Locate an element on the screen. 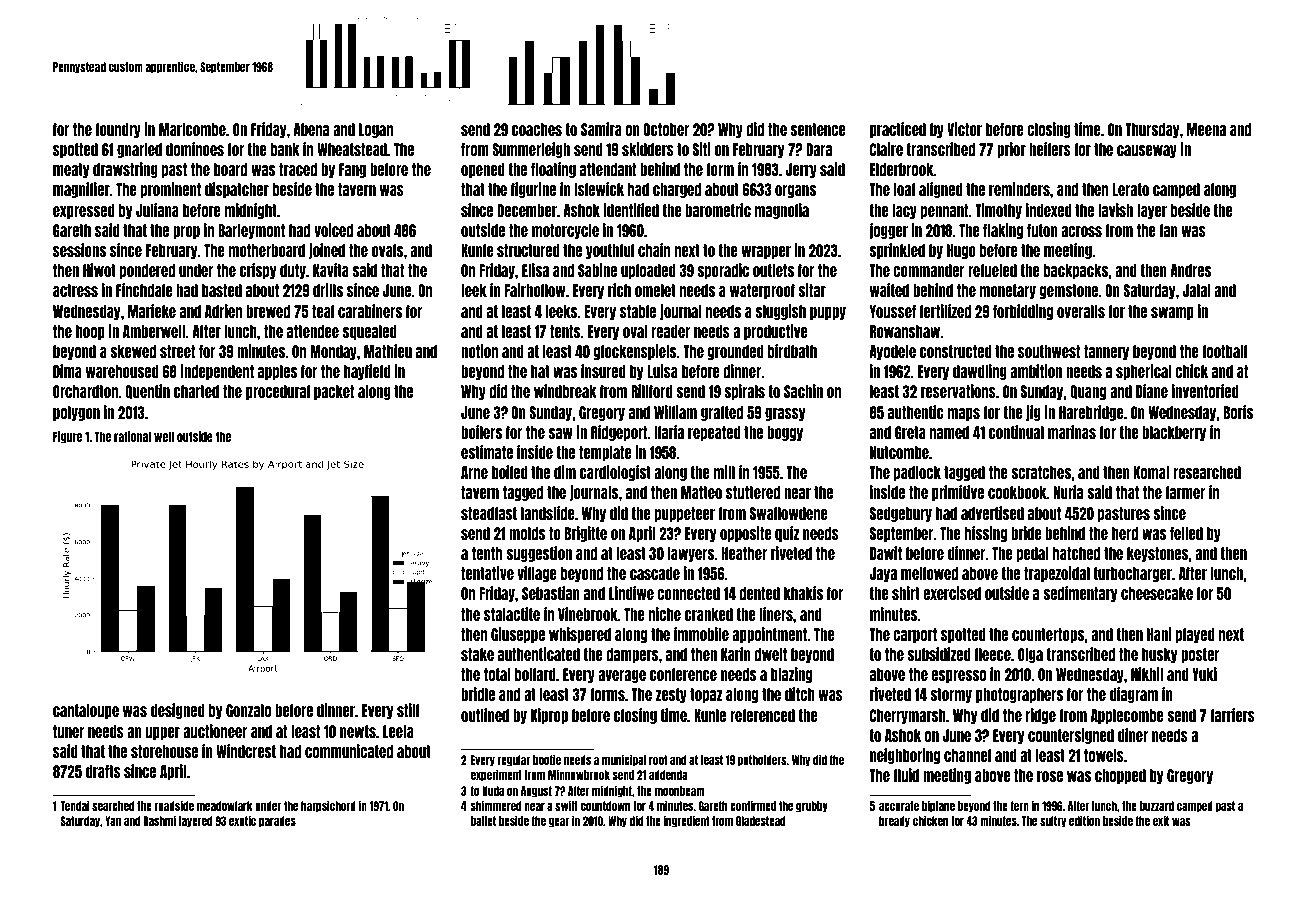 This screenshot has width=1308, height=924. Yan is located at coordinates (113, 821).
